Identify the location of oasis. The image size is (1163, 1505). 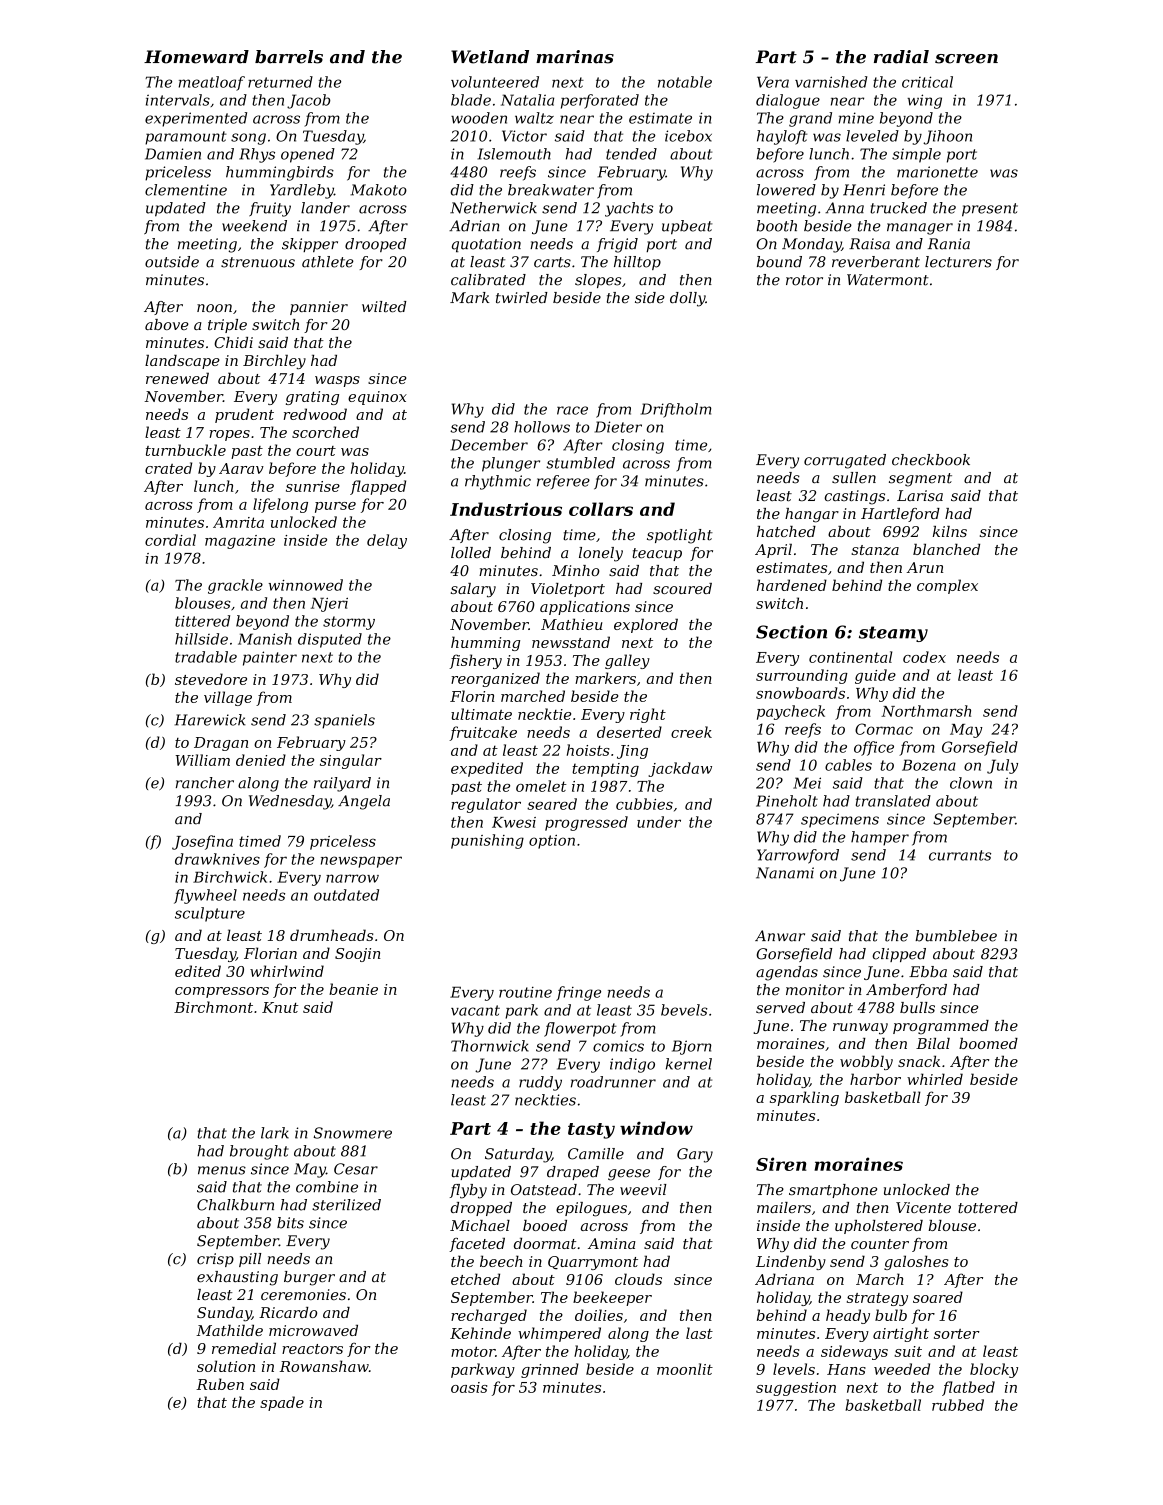
(469, 1387).
